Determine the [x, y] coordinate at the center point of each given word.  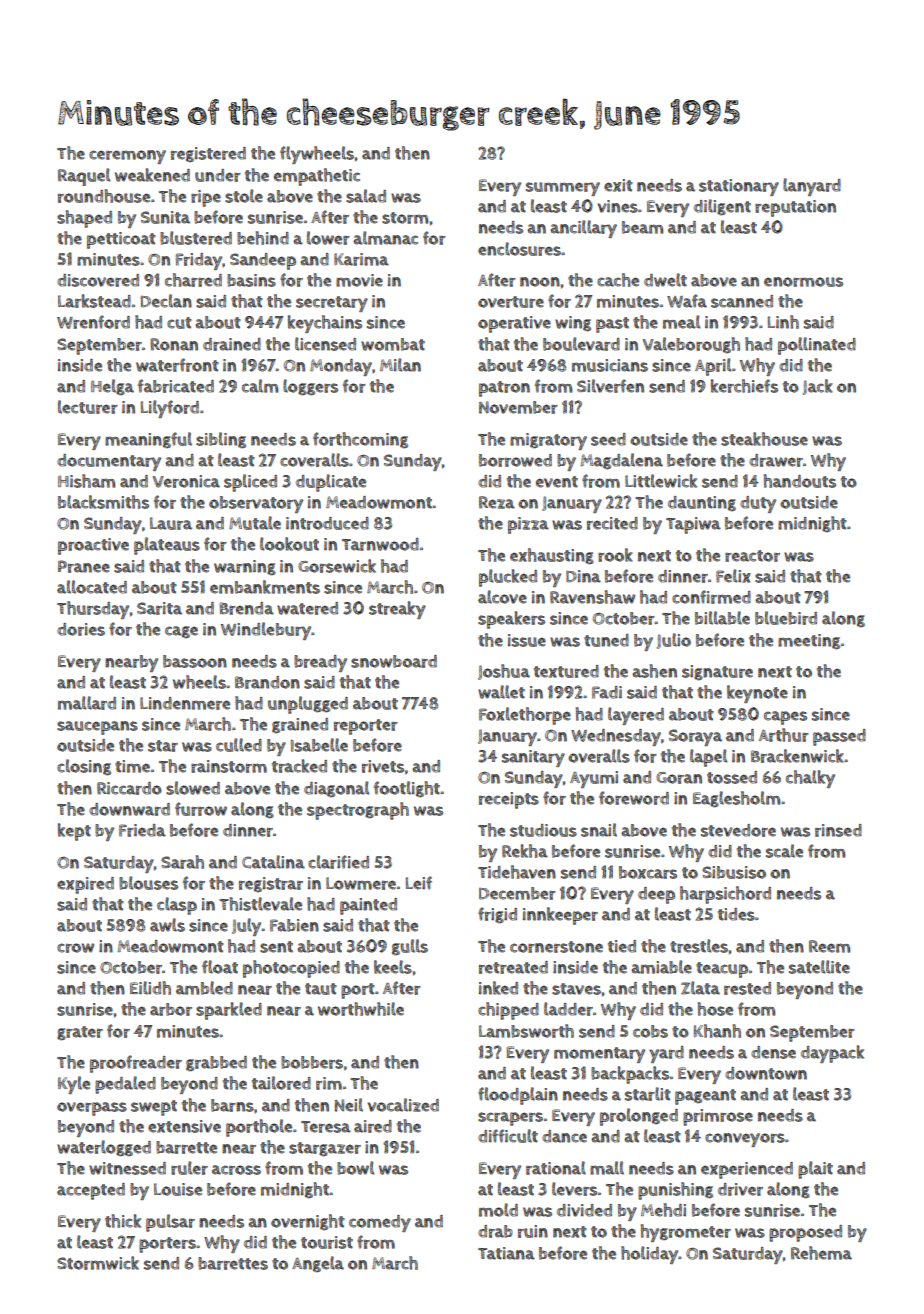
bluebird [786, 618]
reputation [795, 208]
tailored [281, 1083]
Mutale [255, 523]
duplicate [331, 483]
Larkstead [94, 301]
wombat [393, 344]
